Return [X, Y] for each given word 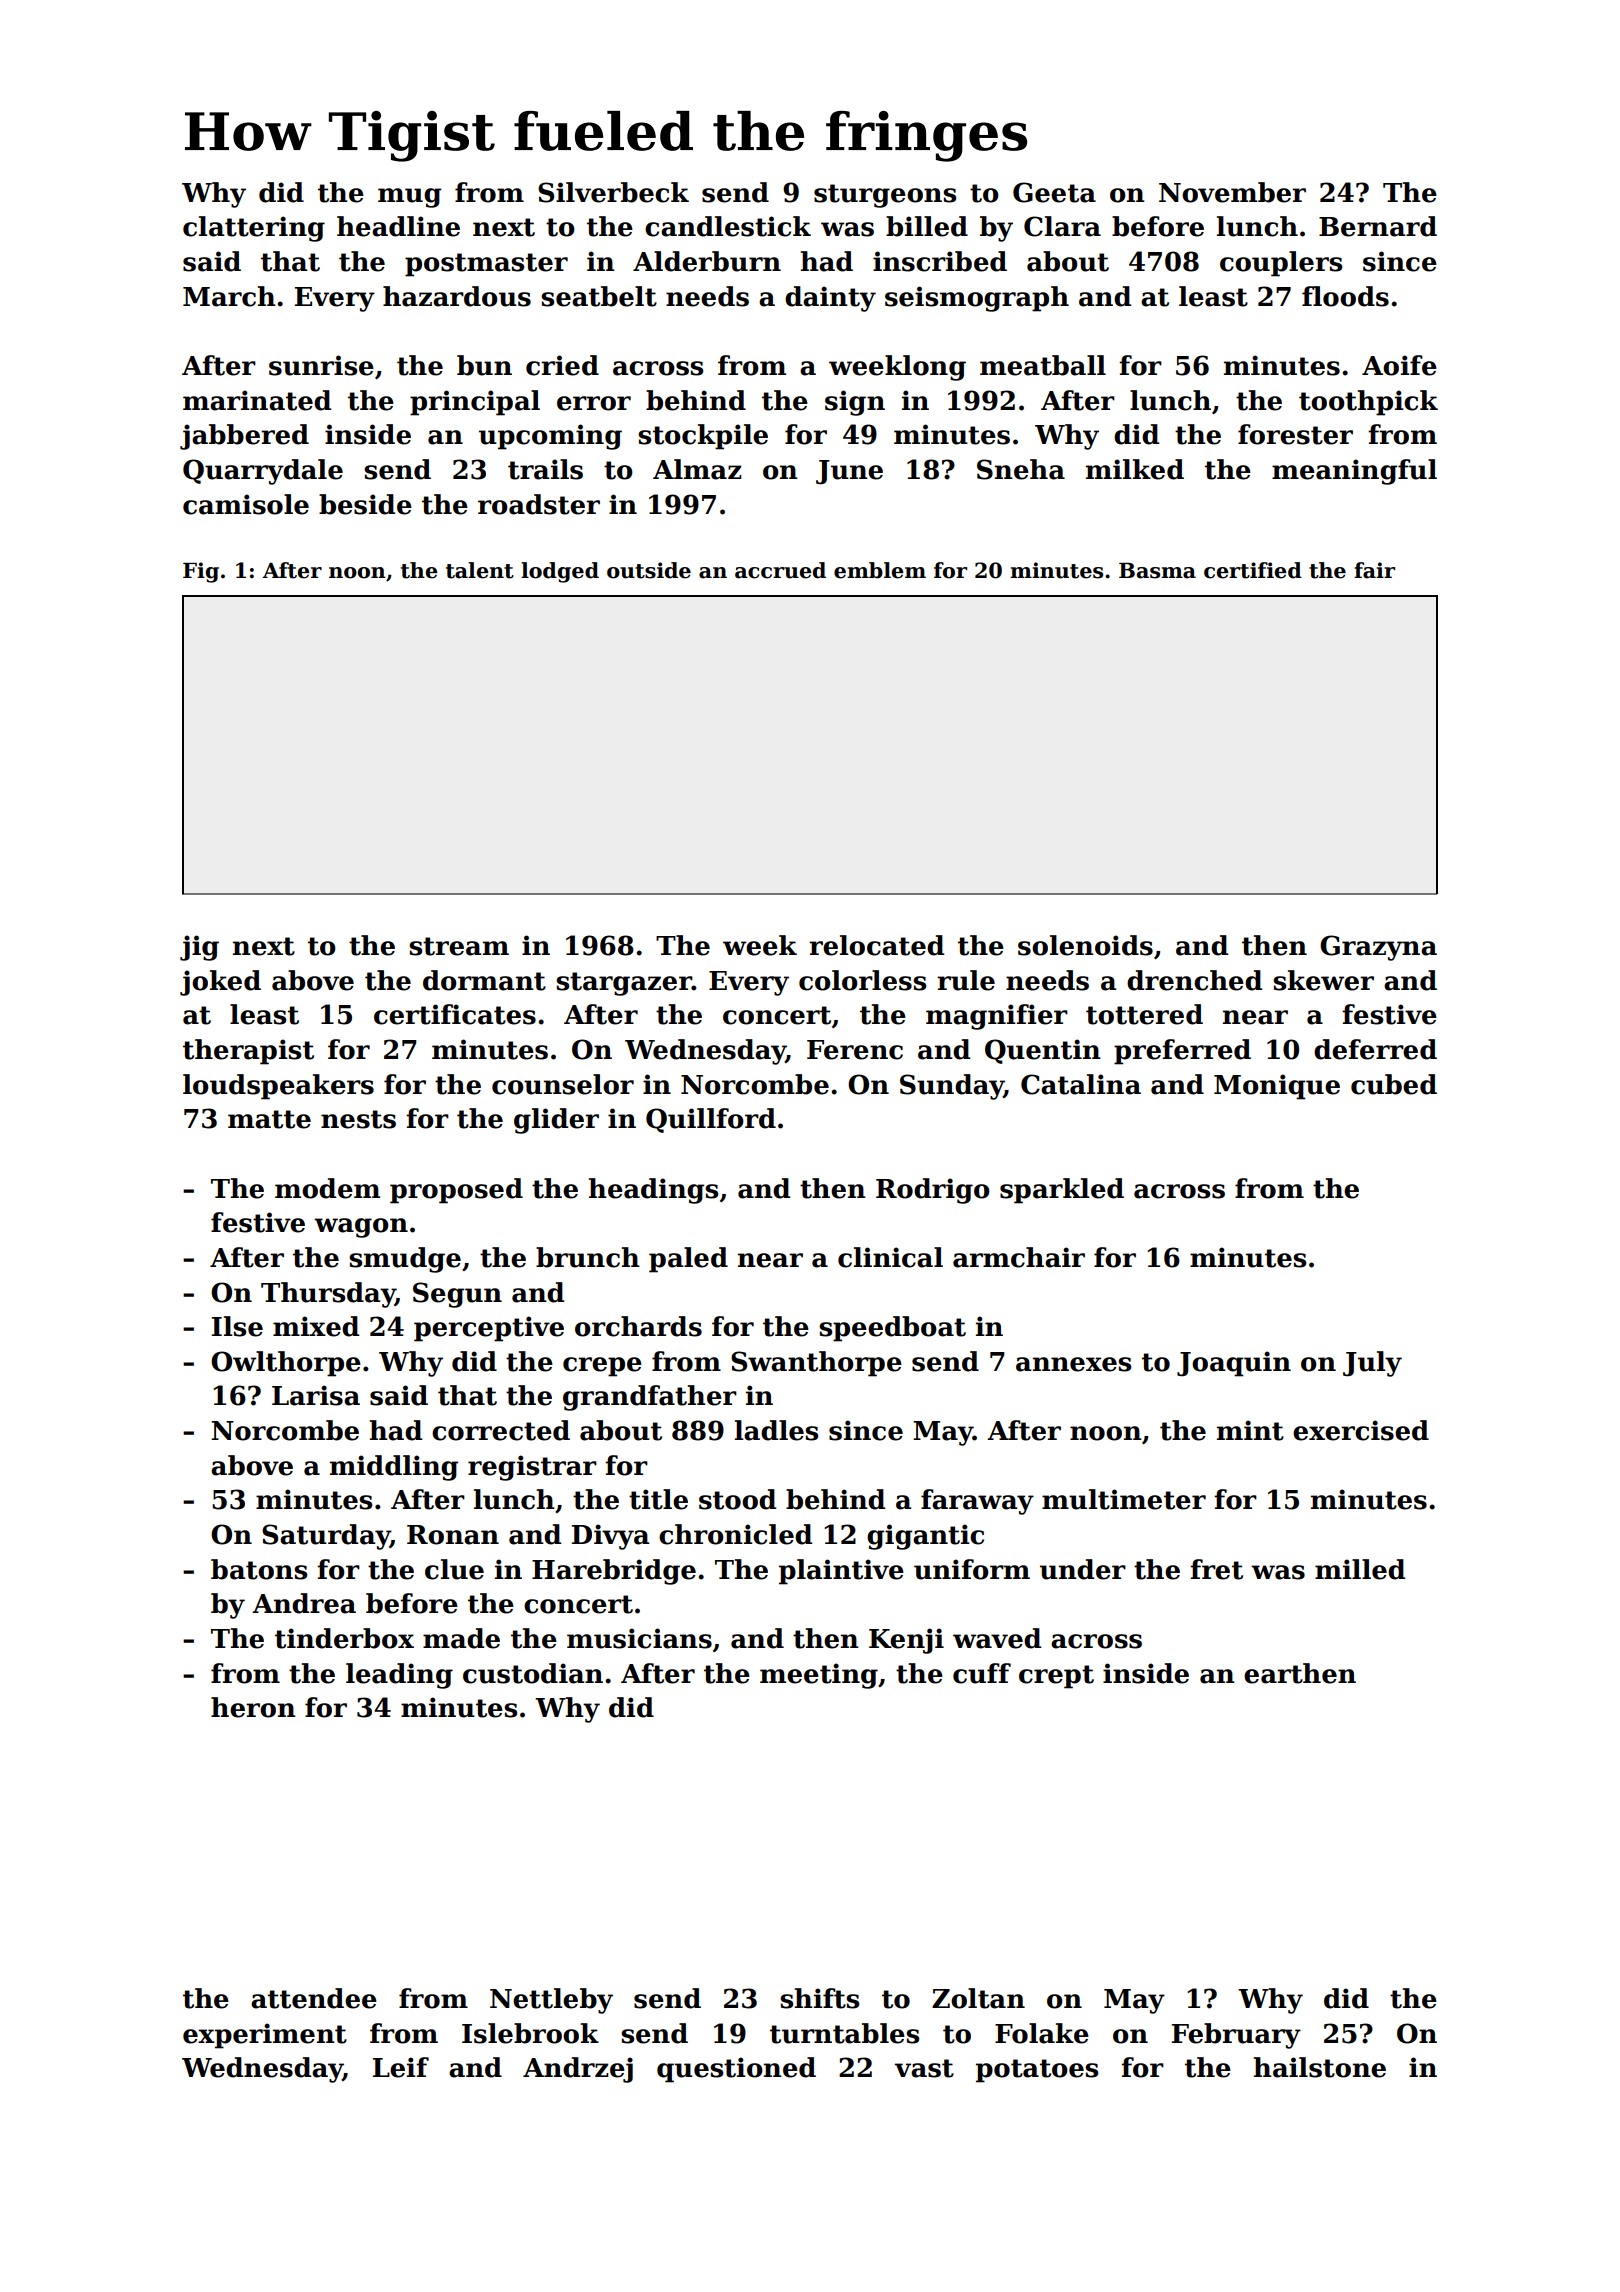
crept [1056, 1677]
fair [1374, 570]
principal [475, 403]
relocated [876, 945]
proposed [456, 1191]
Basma [1157, 571]
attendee [314, 1998]
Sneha [1021, 469]
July [1372, 1364]
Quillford [711, 1120]
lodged [560, 572]
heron [253, 1707]
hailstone [1320, 2067]
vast [924, 2068]
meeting [819, 1676]
